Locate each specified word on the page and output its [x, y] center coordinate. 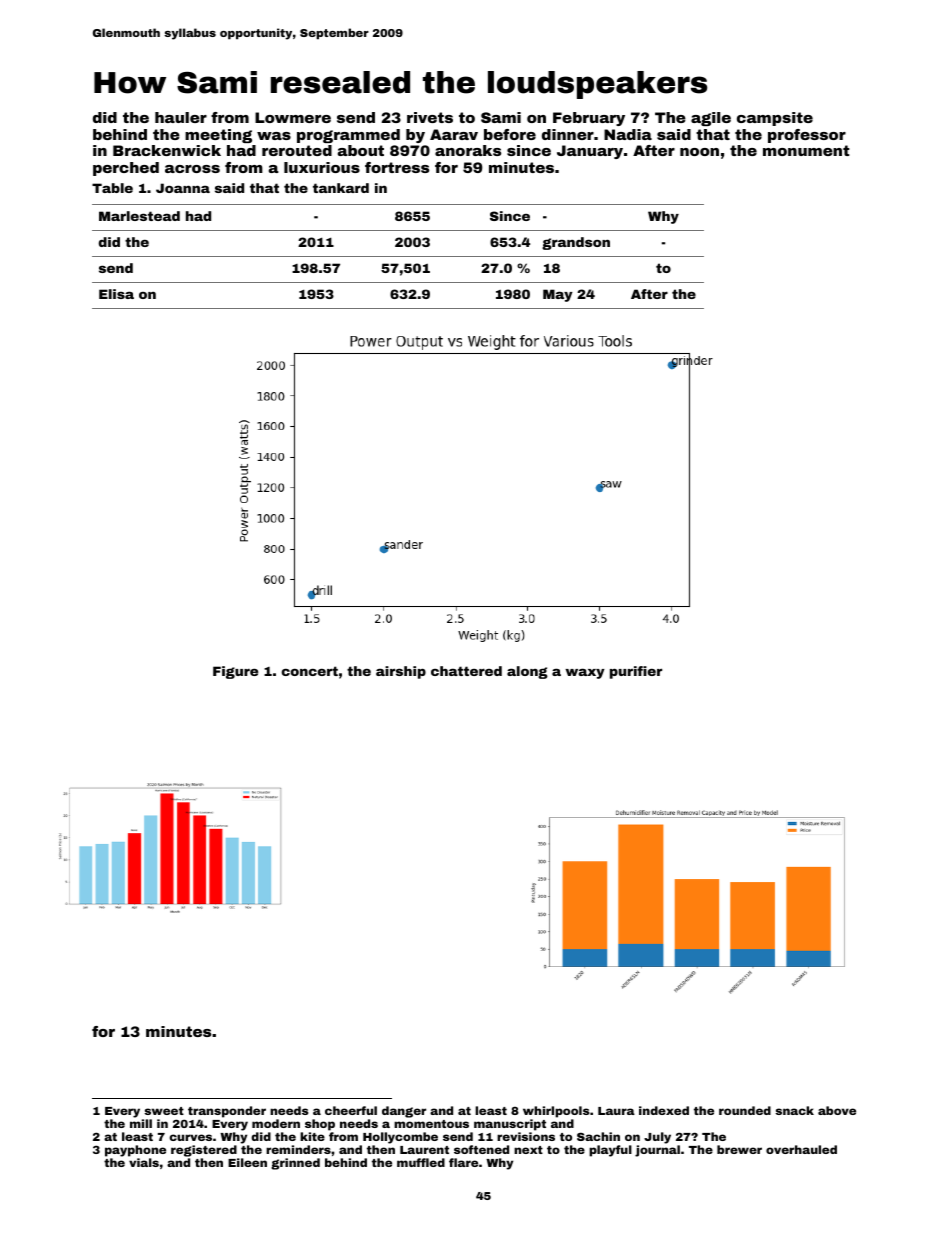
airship [401, 672]
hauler [181, 117]
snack [794, 1110]
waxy [585, 673]
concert [310, 671]
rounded [745, 1110]
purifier [636, 672]
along [527, 672]
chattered [466, 671]
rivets [430, 117]
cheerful [351, 1110]
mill [141, 1123]
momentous [431, 1124]
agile [711, 119]
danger [404, 1112]
